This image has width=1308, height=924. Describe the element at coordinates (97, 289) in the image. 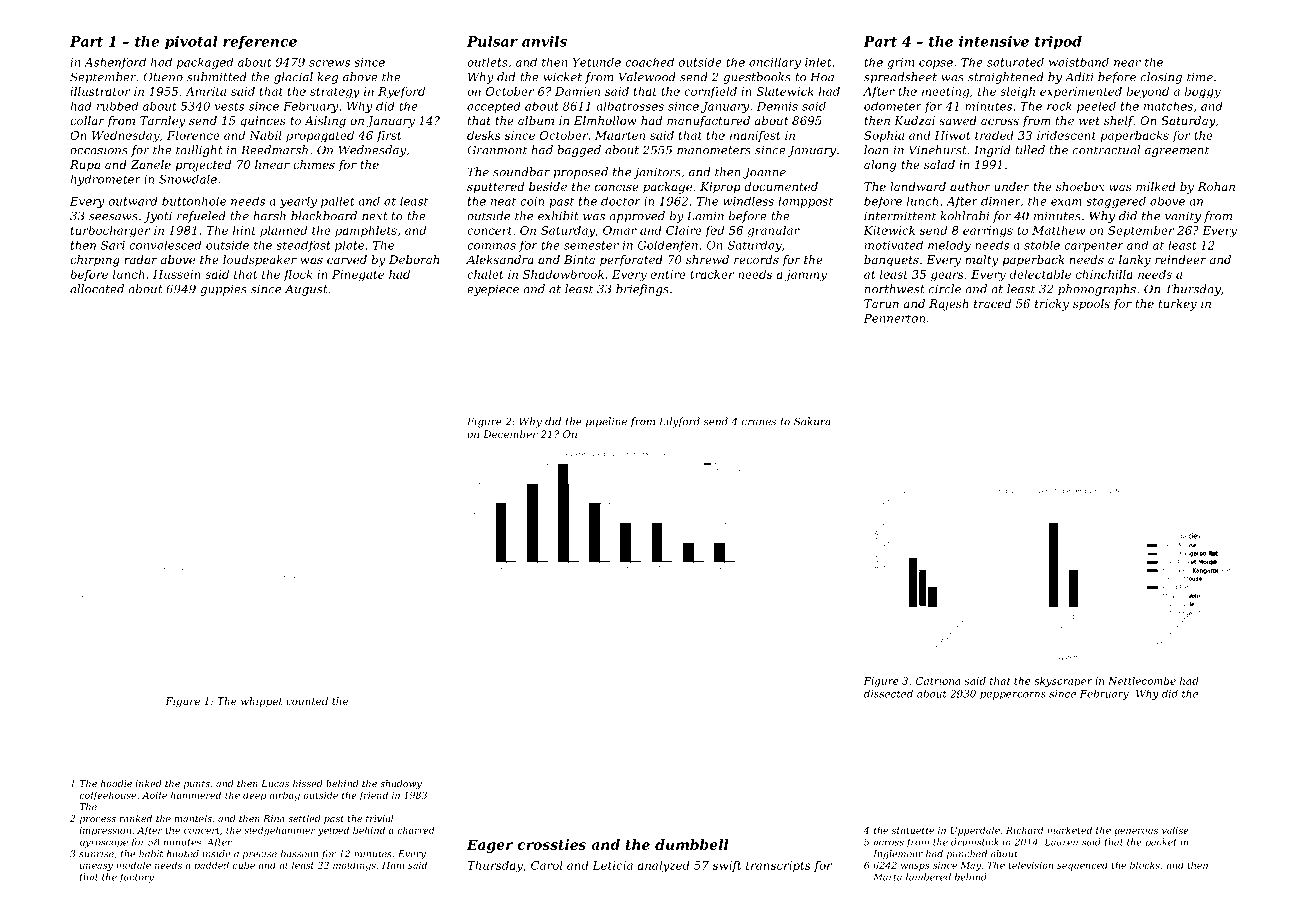

I see `allocated` at that location.
